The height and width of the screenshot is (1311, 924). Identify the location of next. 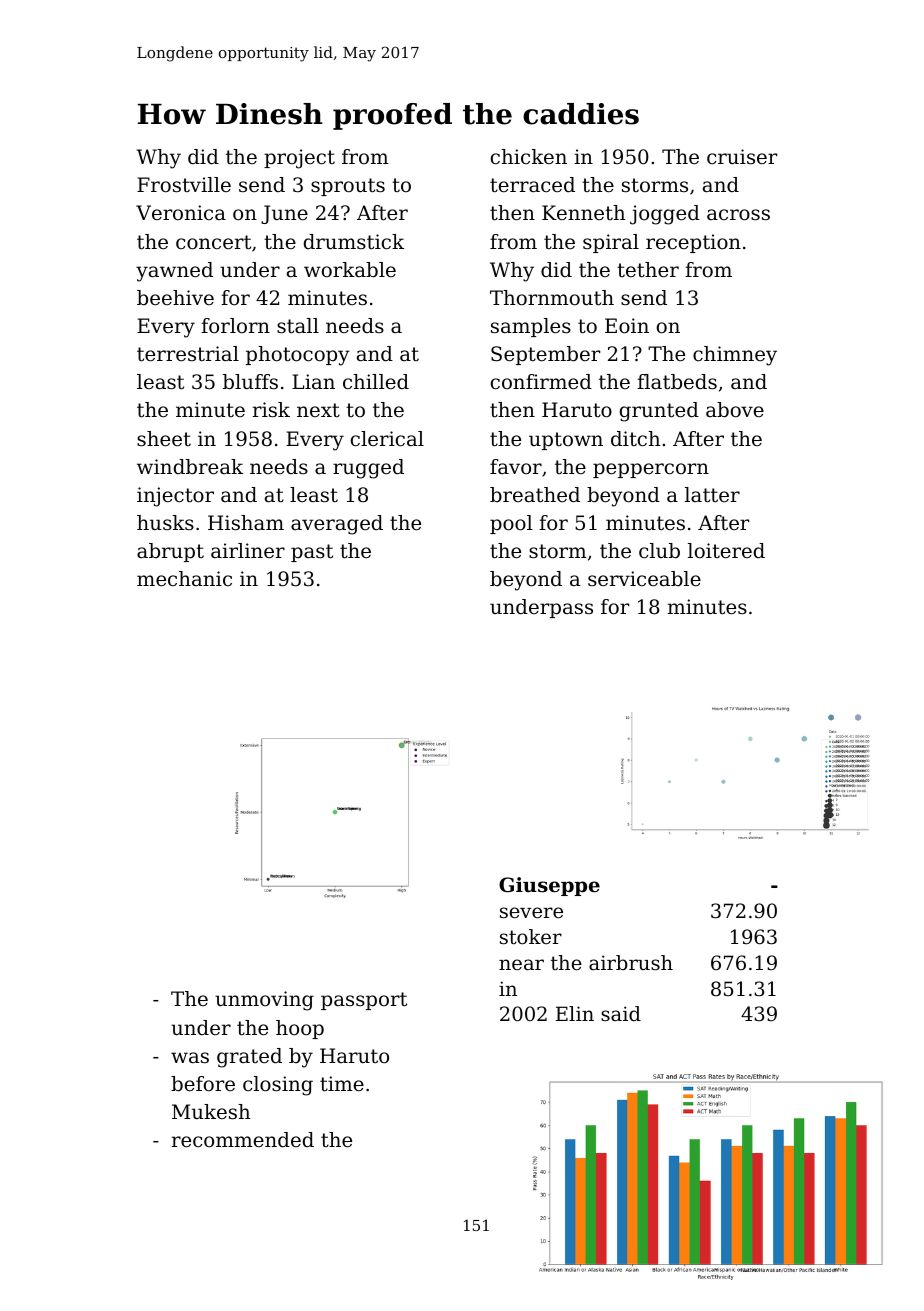
(318, 410).
